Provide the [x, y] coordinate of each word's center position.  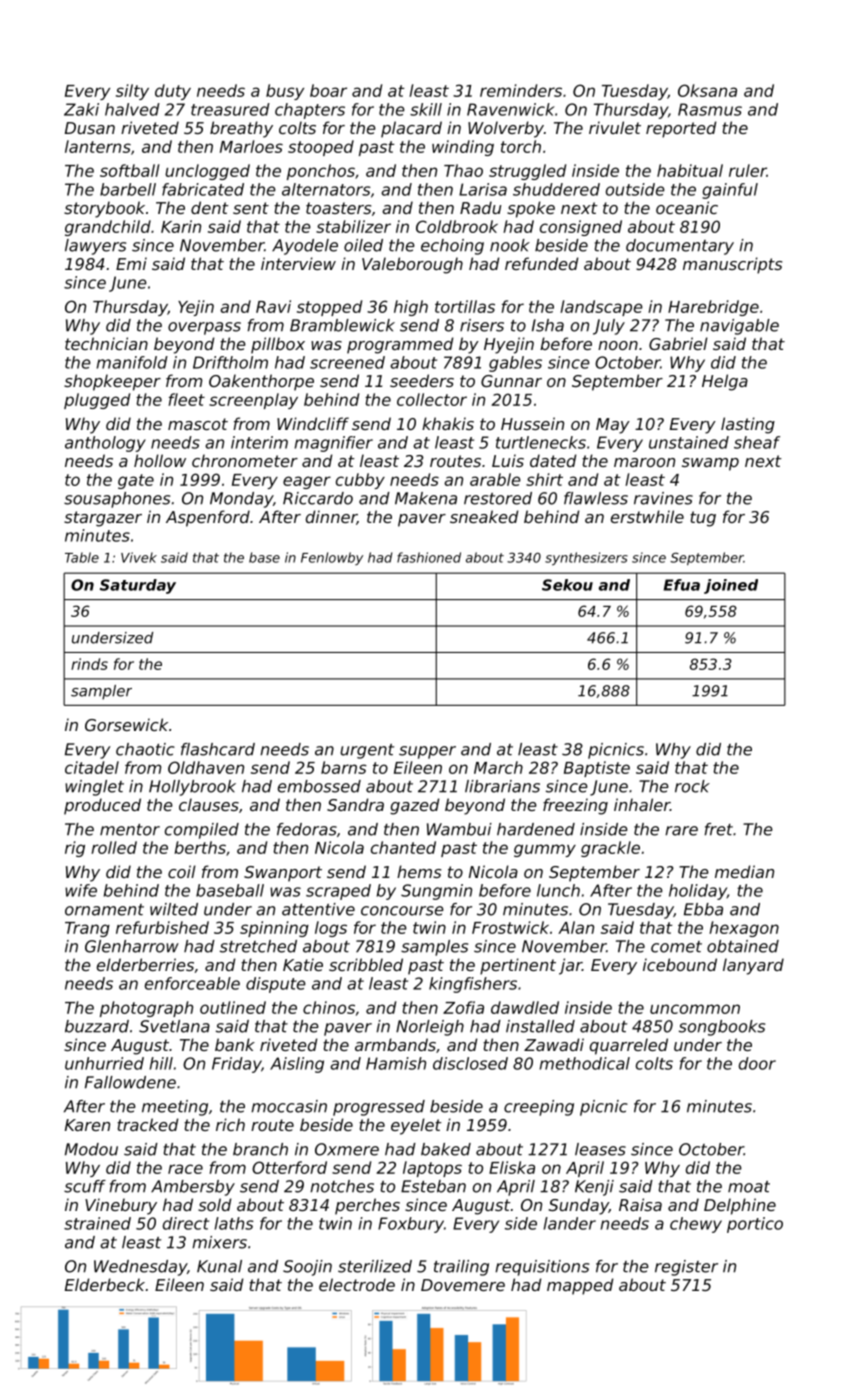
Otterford [289, 1167]
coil [182, 871]
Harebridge [713, 308]
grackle [610, 849]
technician [106, 343]
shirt [544, 479]
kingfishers [473, 985]
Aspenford [208, 518]
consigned [581, 228]
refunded [541, 263]
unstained [689, 442]
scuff [85, 1186]
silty [132, 92]
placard [411, 129]
